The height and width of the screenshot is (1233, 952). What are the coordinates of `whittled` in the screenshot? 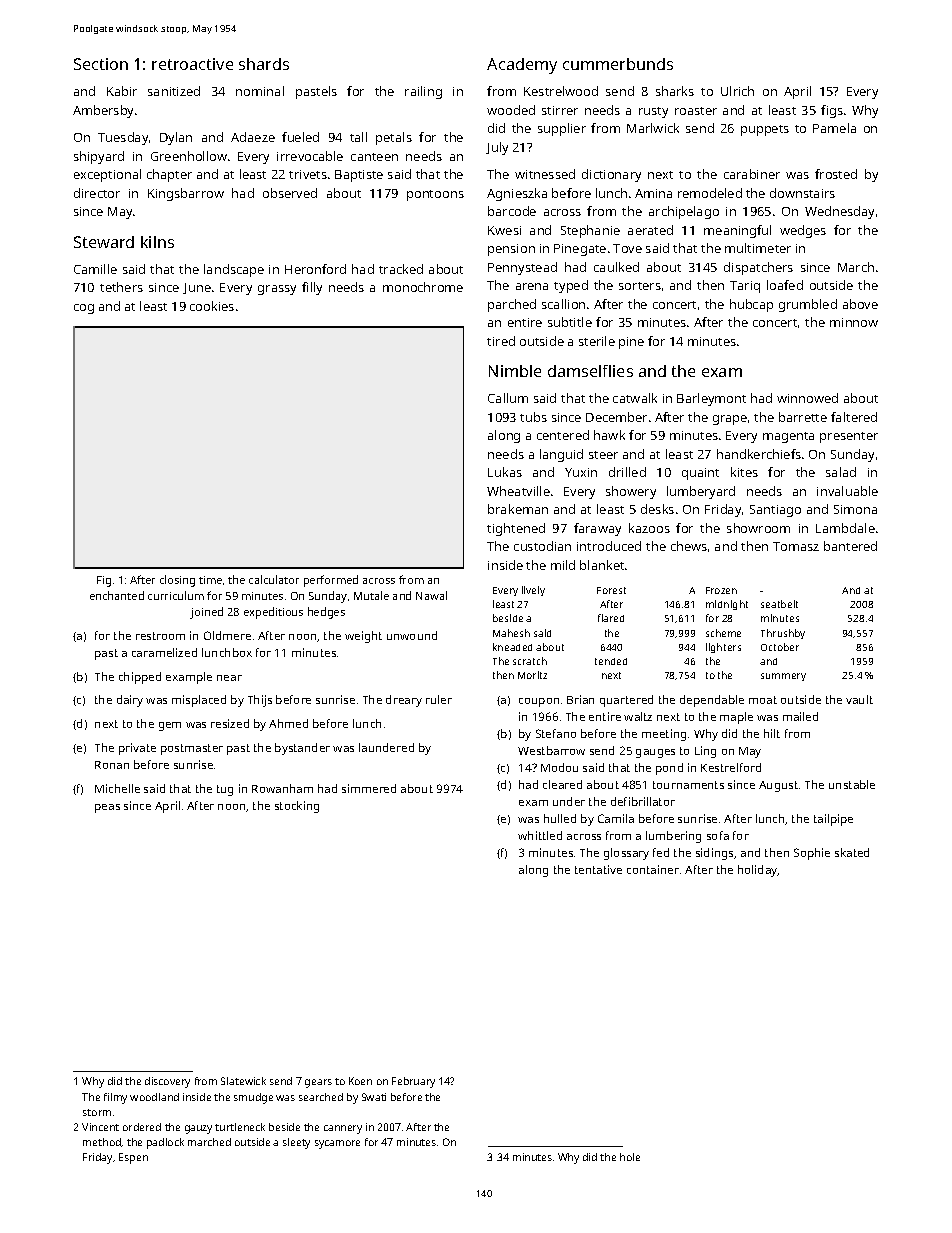 It's located at (540, 835).
